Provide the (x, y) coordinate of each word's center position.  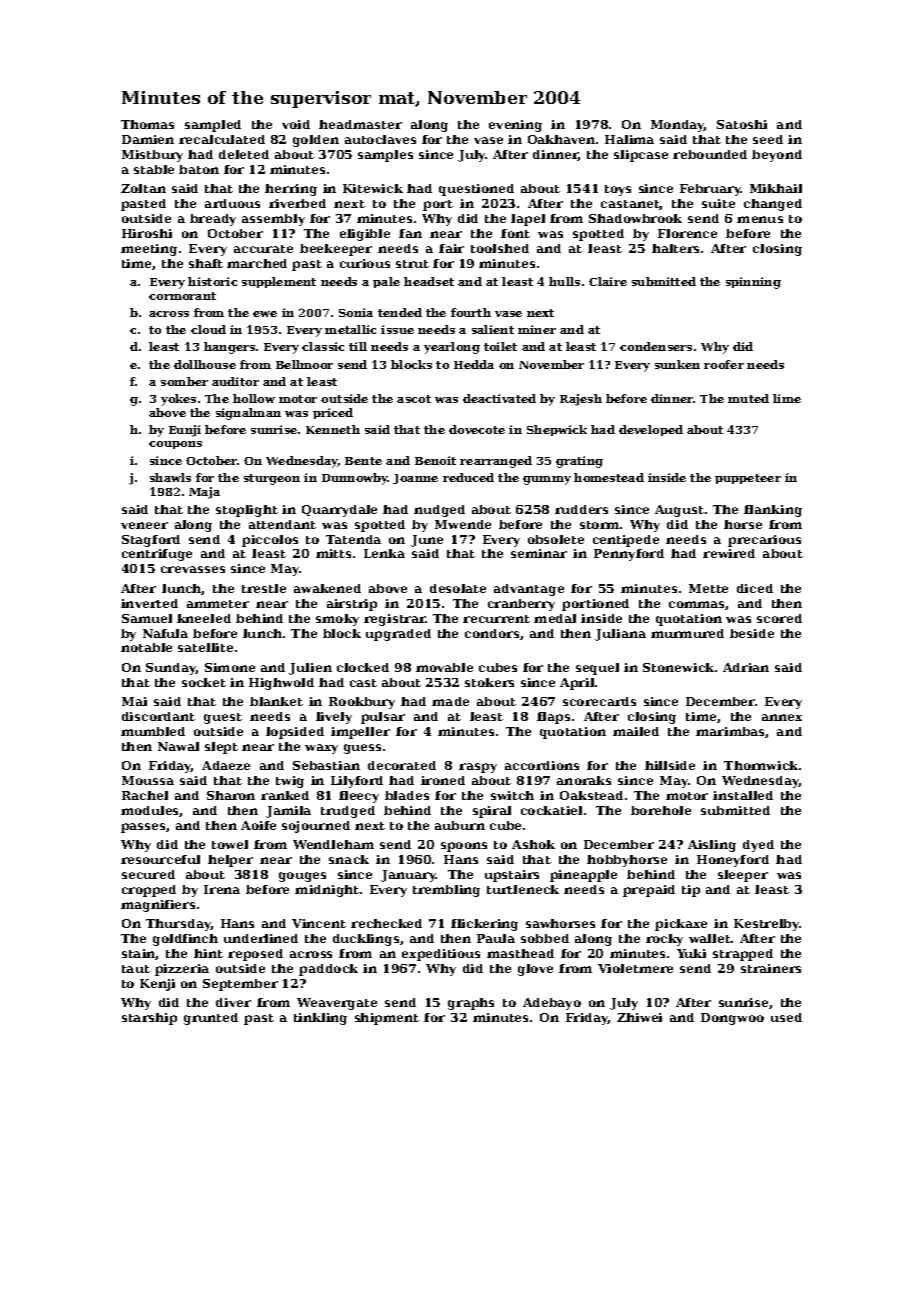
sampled (213, 126)
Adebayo (552, 1004)
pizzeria (182, 970)
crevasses (193, 569)
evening (515, 126)
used (786, 1017)
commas (697, 605)
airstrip (352, 605)
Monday (678, 126)
